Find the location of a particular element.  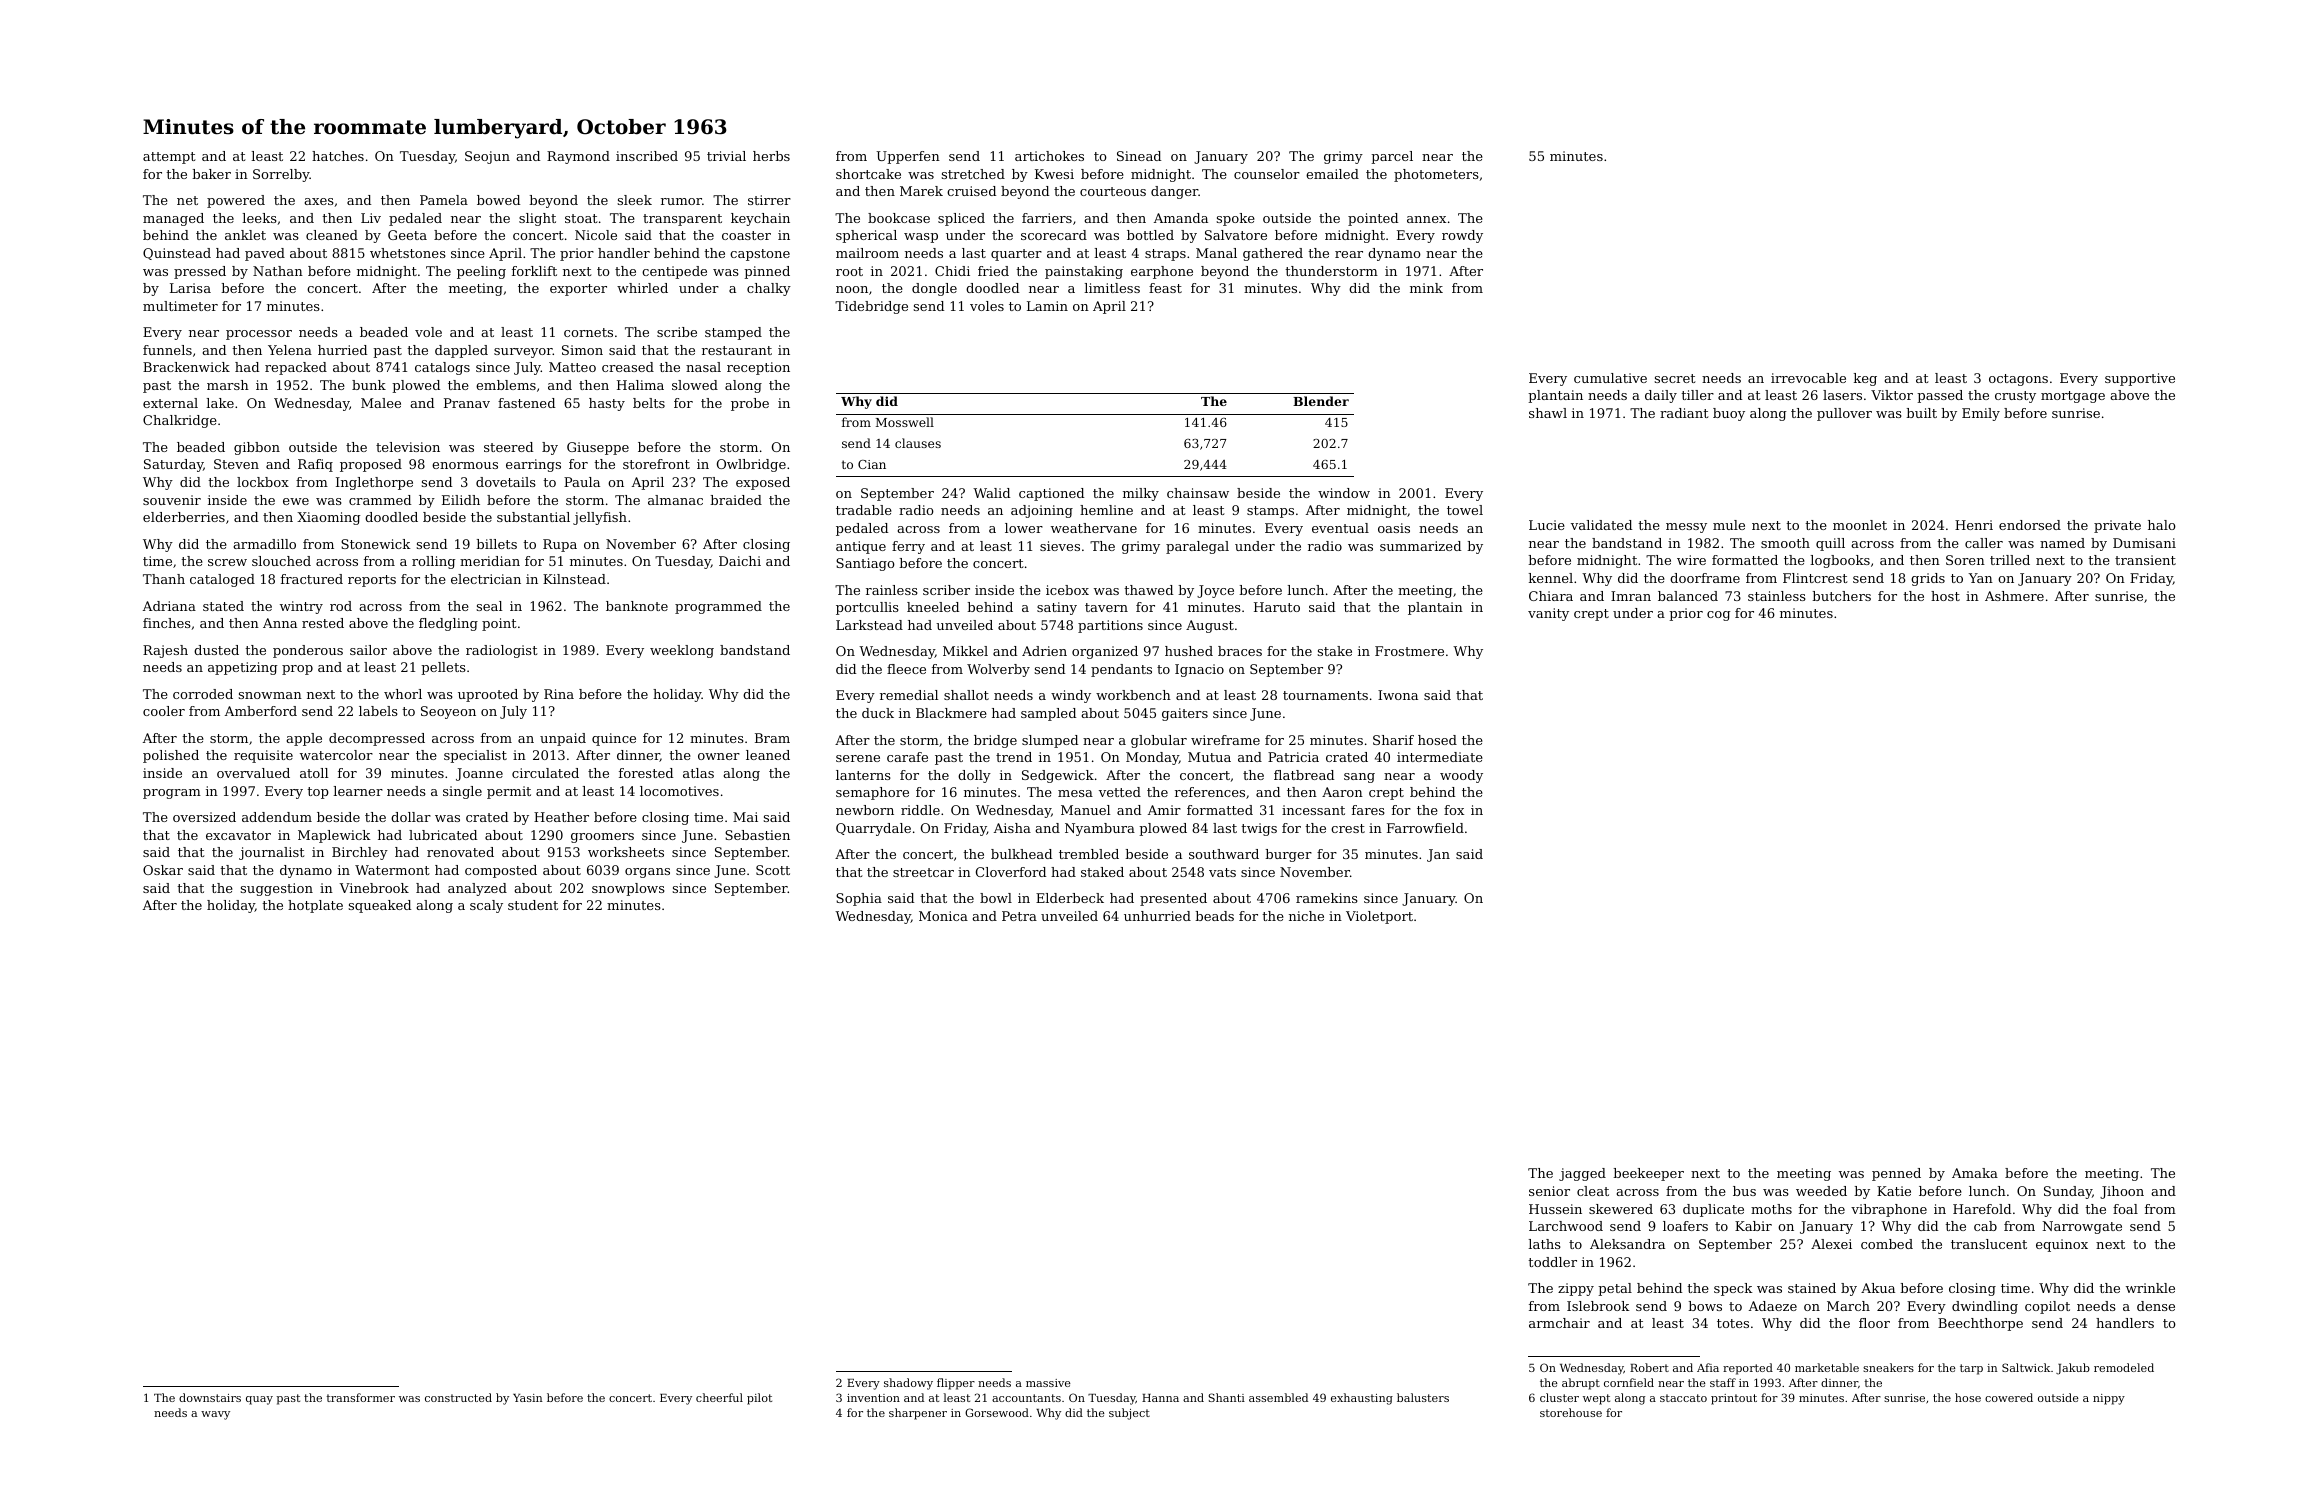

stretched is located at coordinates (973, 174).
